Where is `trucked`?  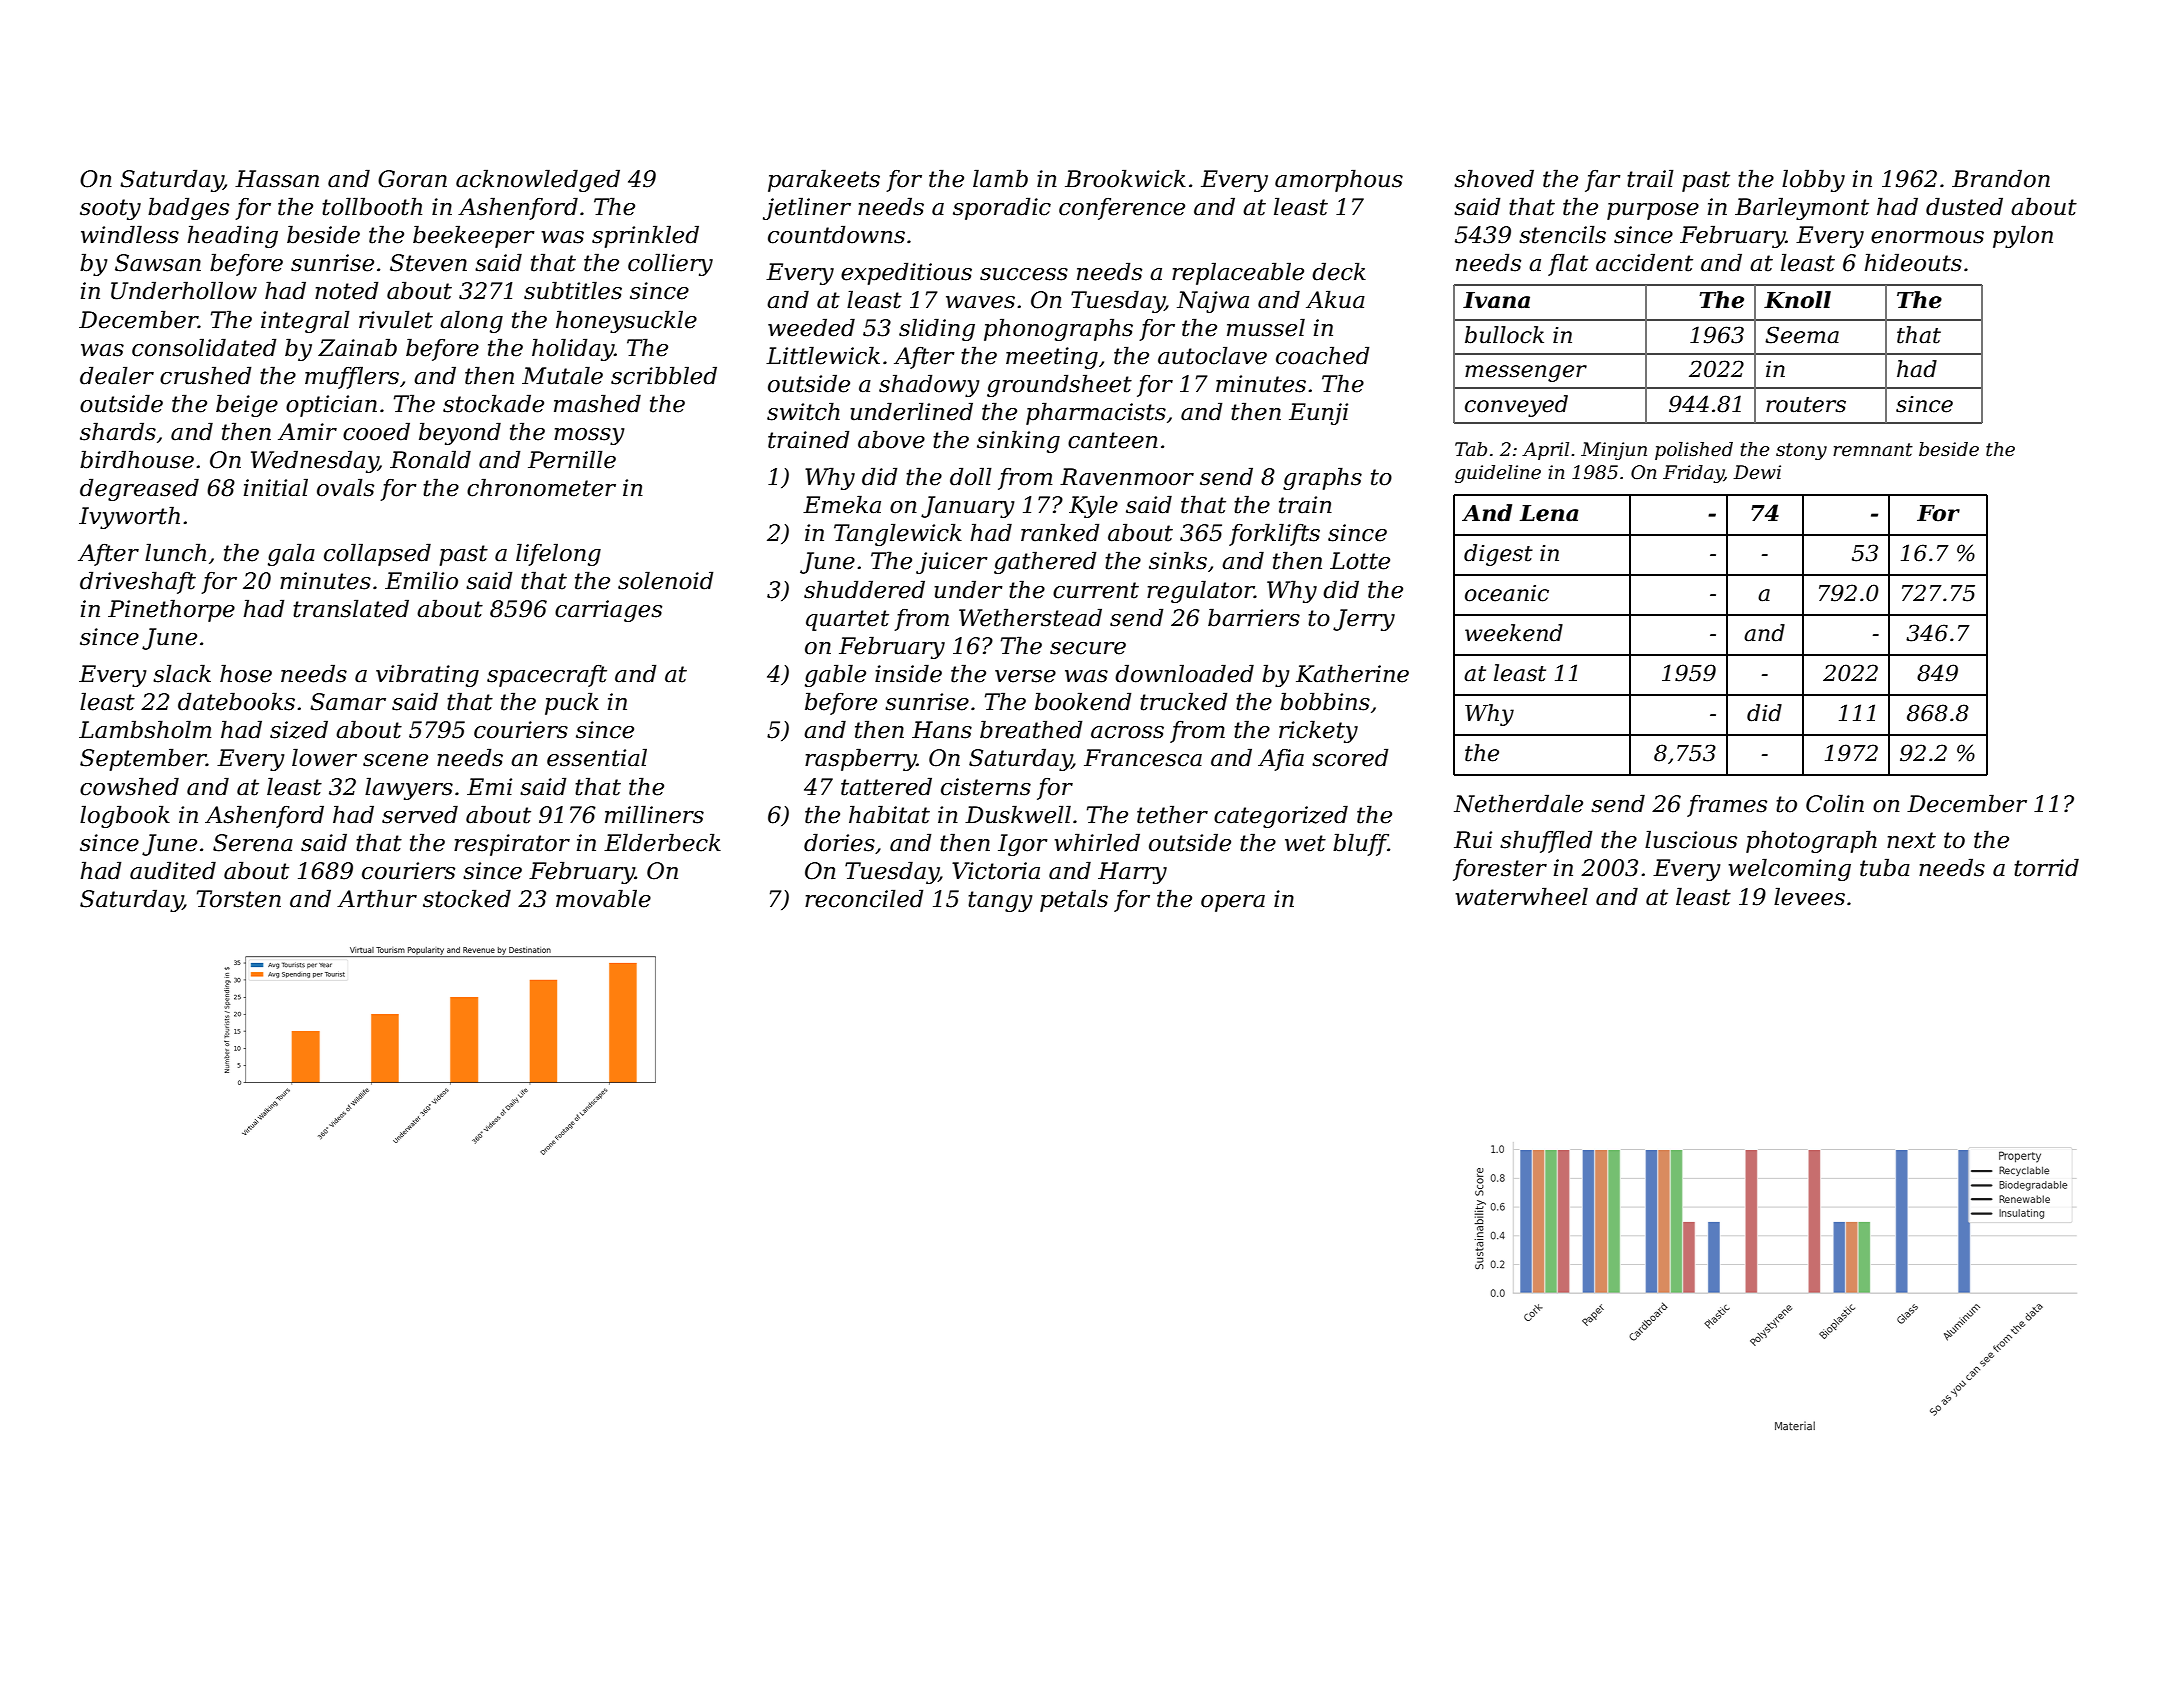
trucked is located at coordinates (1183, 701).
